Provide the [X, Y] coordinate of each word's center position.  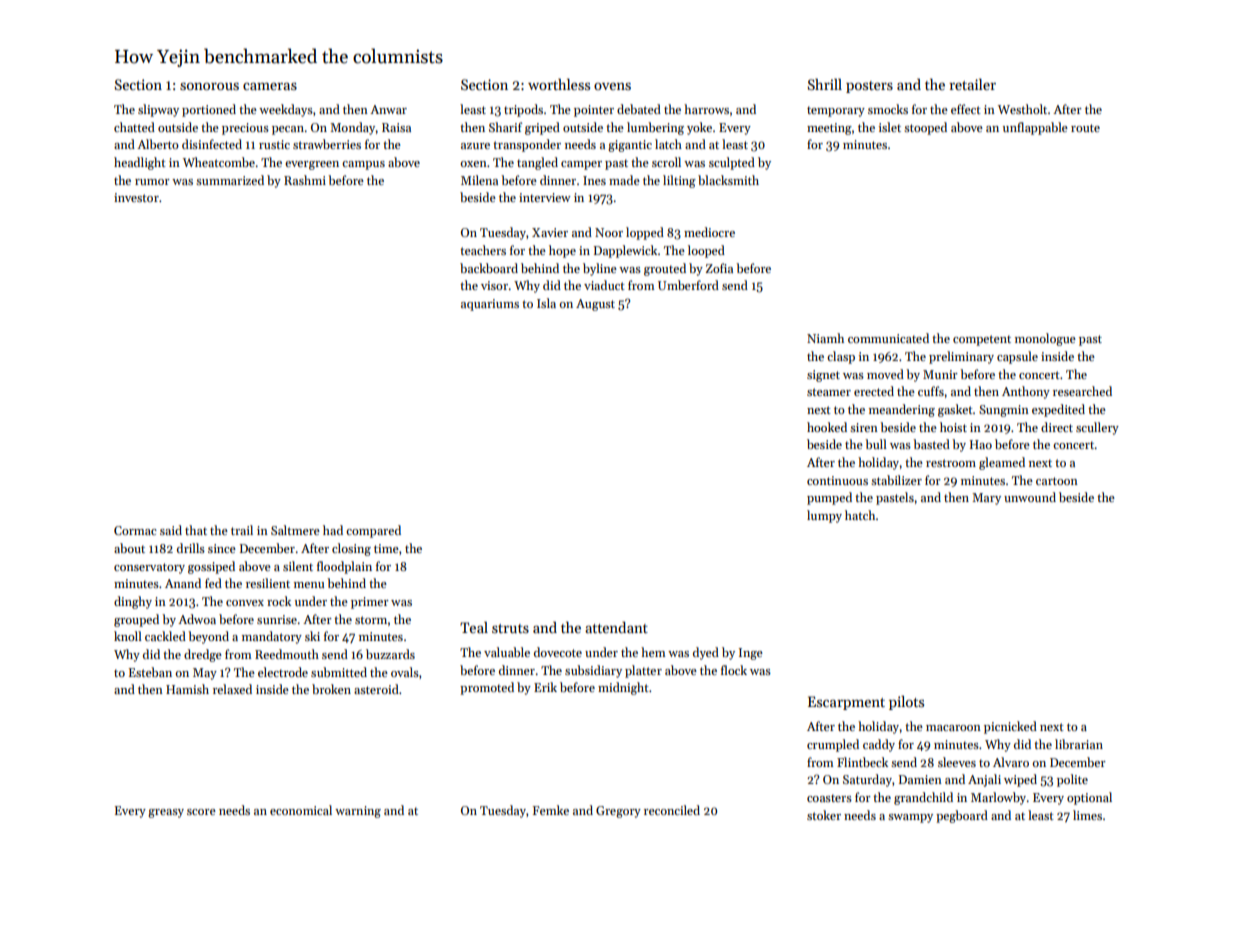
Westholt [1022, 109]
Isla [546, 303]
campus [363, 165]
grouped [136, 620]
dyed [706, 653]
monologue [1045, 339]
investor [136, 197]
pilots [906, 702]
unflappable [1035, 128]
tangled [537, 163]
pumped [829, 498]
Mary [986, 499]
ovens [612, 86]
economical [301, 810]
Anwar [388, 109]
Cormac [135, 530]
